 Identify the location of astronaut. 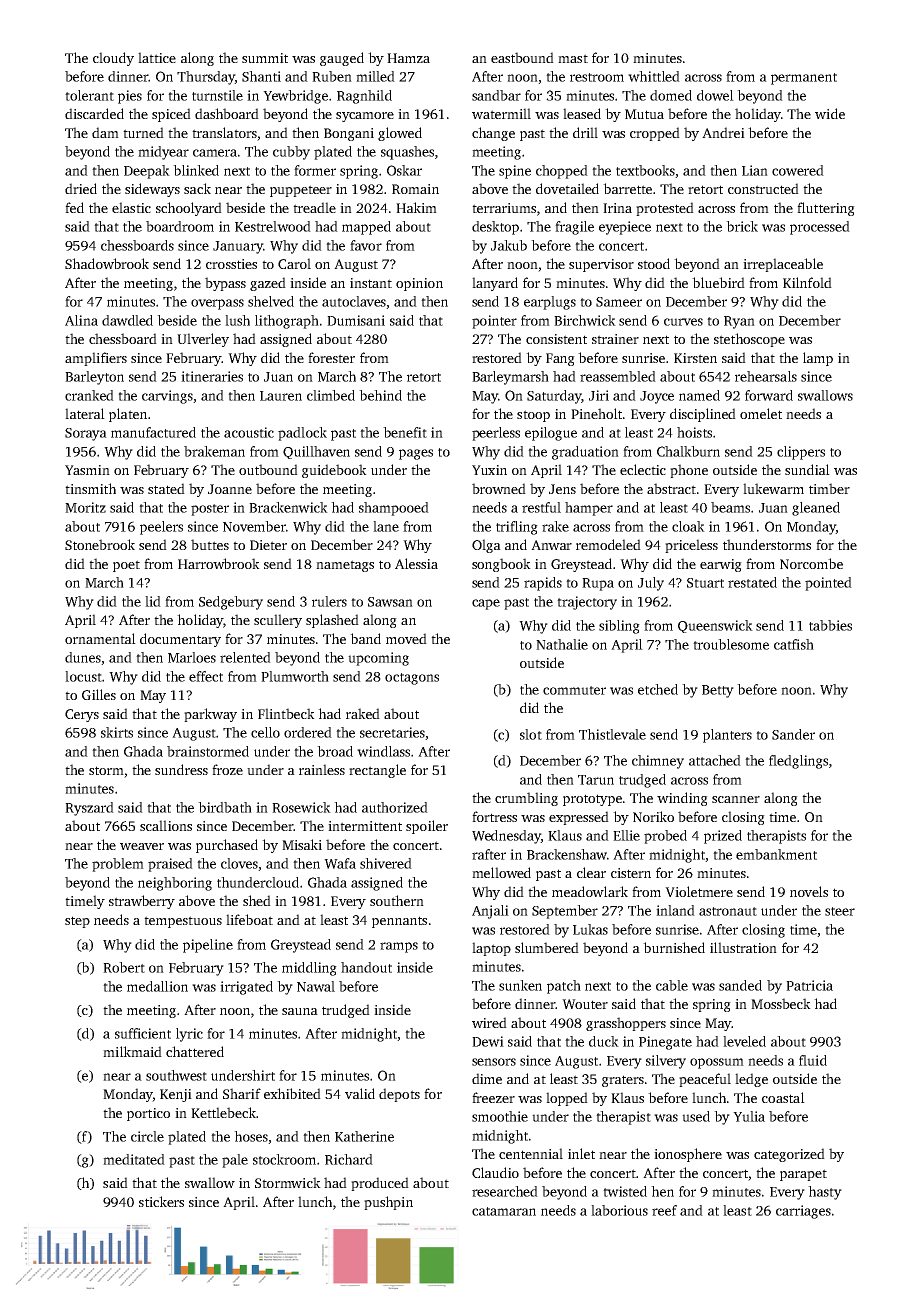
(728, 911).
